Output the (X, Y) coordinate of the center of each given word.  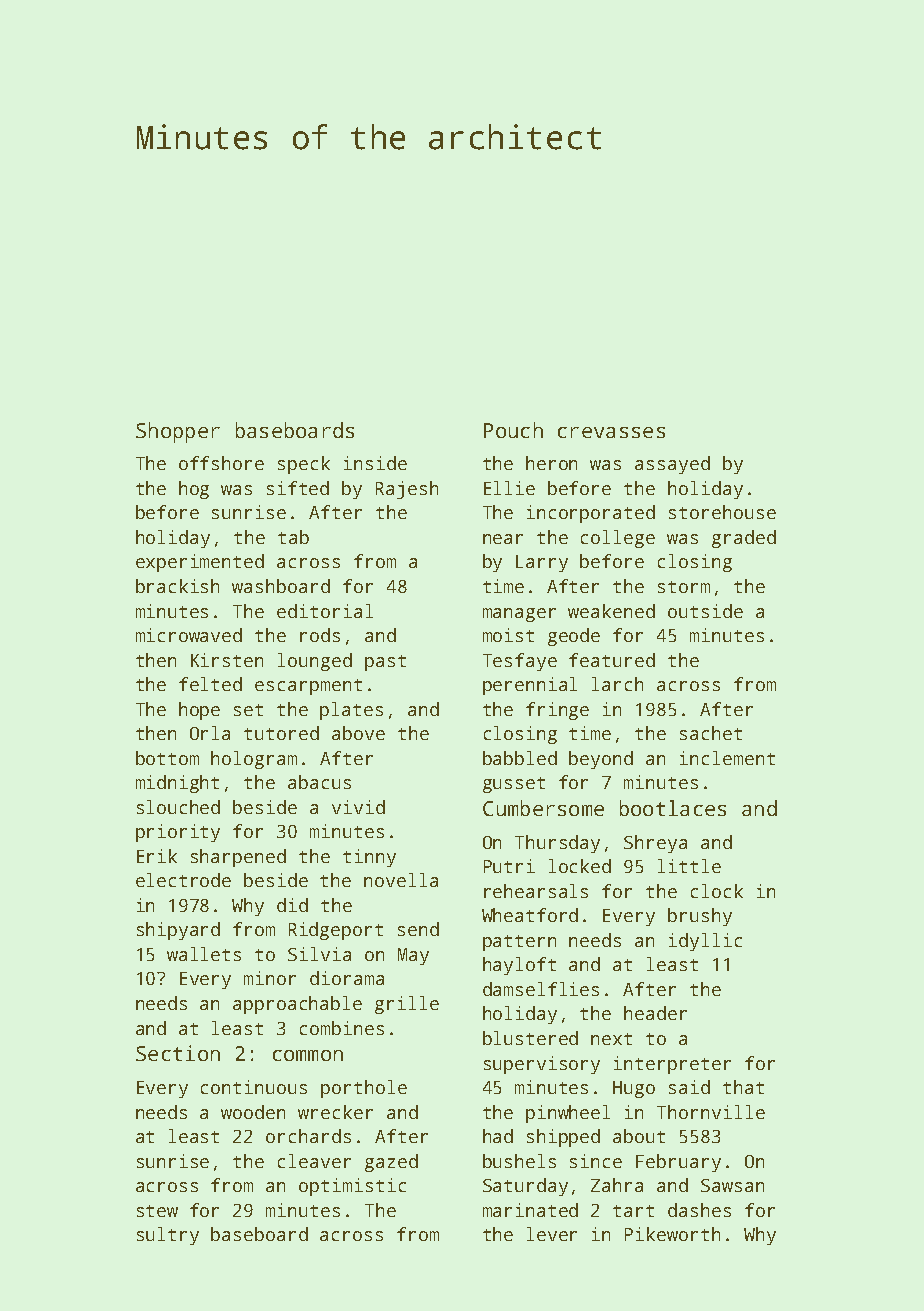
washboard (281, 586)
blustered (530, 1038)
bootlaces (673, 808)
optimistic (352, 1187)
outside (705, 611)
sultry (168, 1236)
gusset (514, 785)
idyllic (705, 942)
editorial (325, 611)
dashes (699, 1210)
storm (684, 587)
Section (178, 1053)
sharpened (238, 858)
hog (194, 490)
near (503, 539)
